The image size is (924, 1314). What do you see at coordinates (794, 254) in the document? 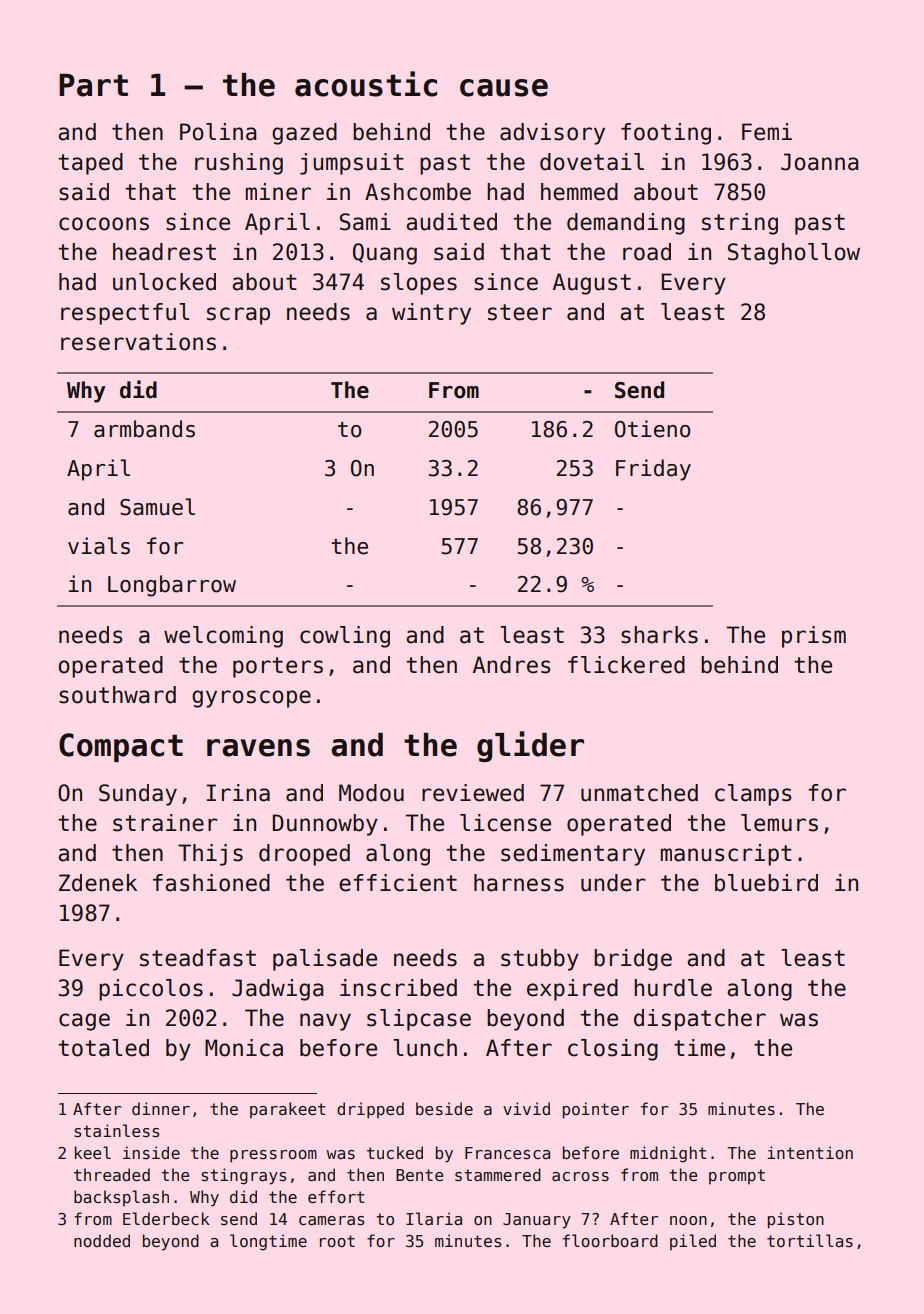
I see `Staghollow` at bounding box center [794, 254].
